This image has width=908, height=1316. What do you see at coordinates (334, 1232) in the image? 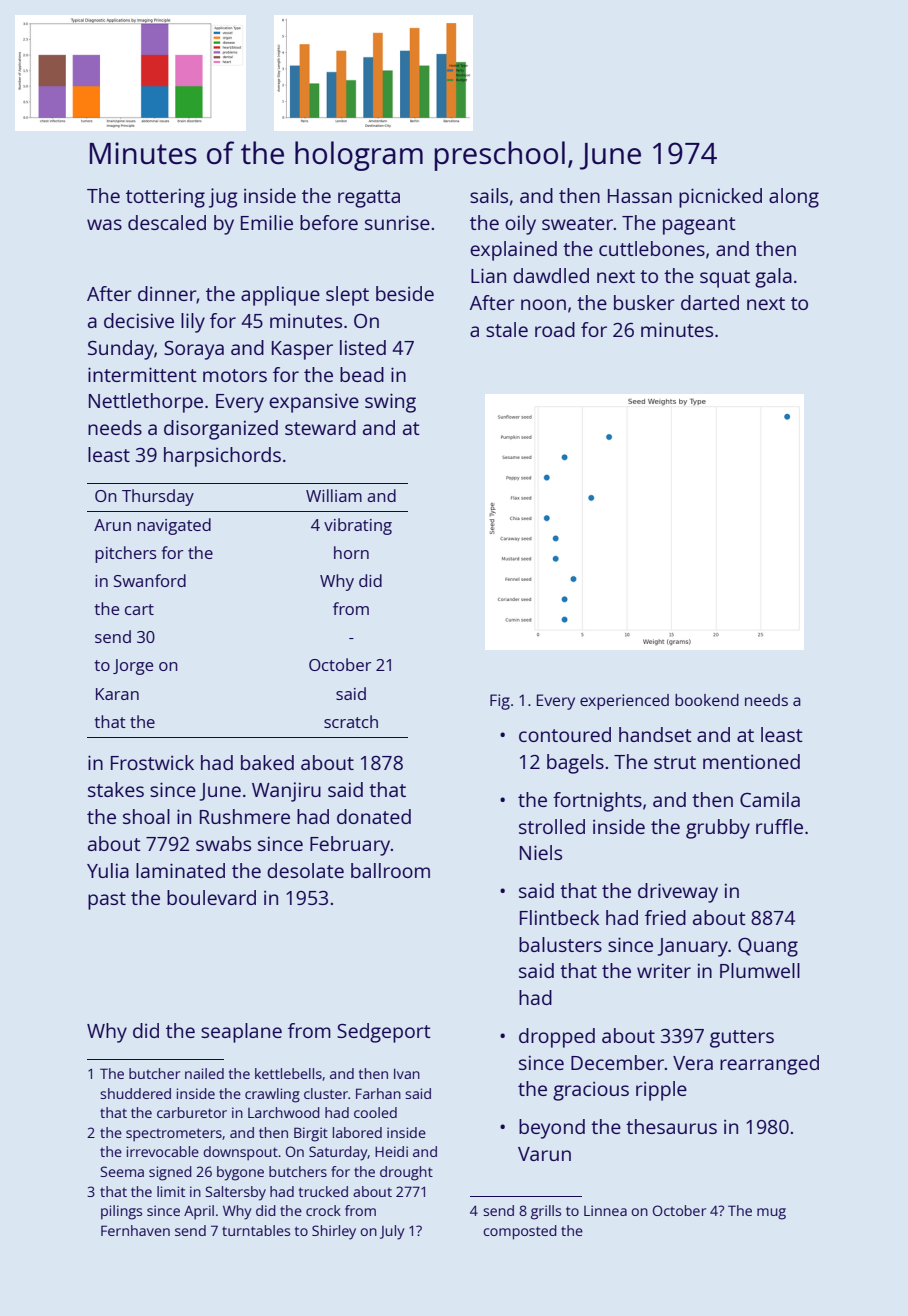
I see `Shirley` at bounding box center [334, 1232].
